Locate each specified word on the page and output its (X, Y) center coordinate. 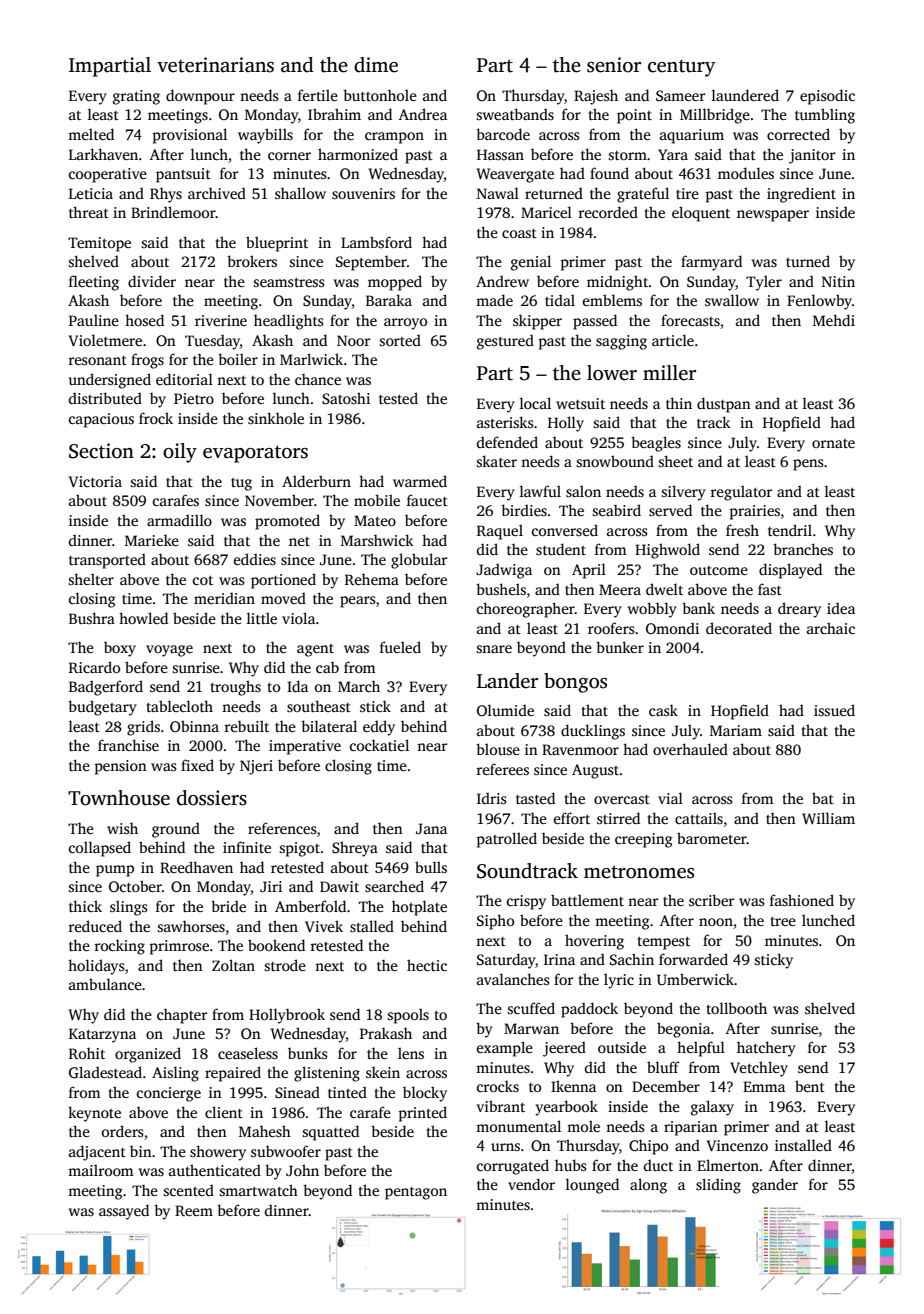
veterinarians (215, 65)
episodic (827, 97)
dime (376, 65)
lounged (592, 1186)
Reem (194, 1210)
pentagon (416, 1193)
